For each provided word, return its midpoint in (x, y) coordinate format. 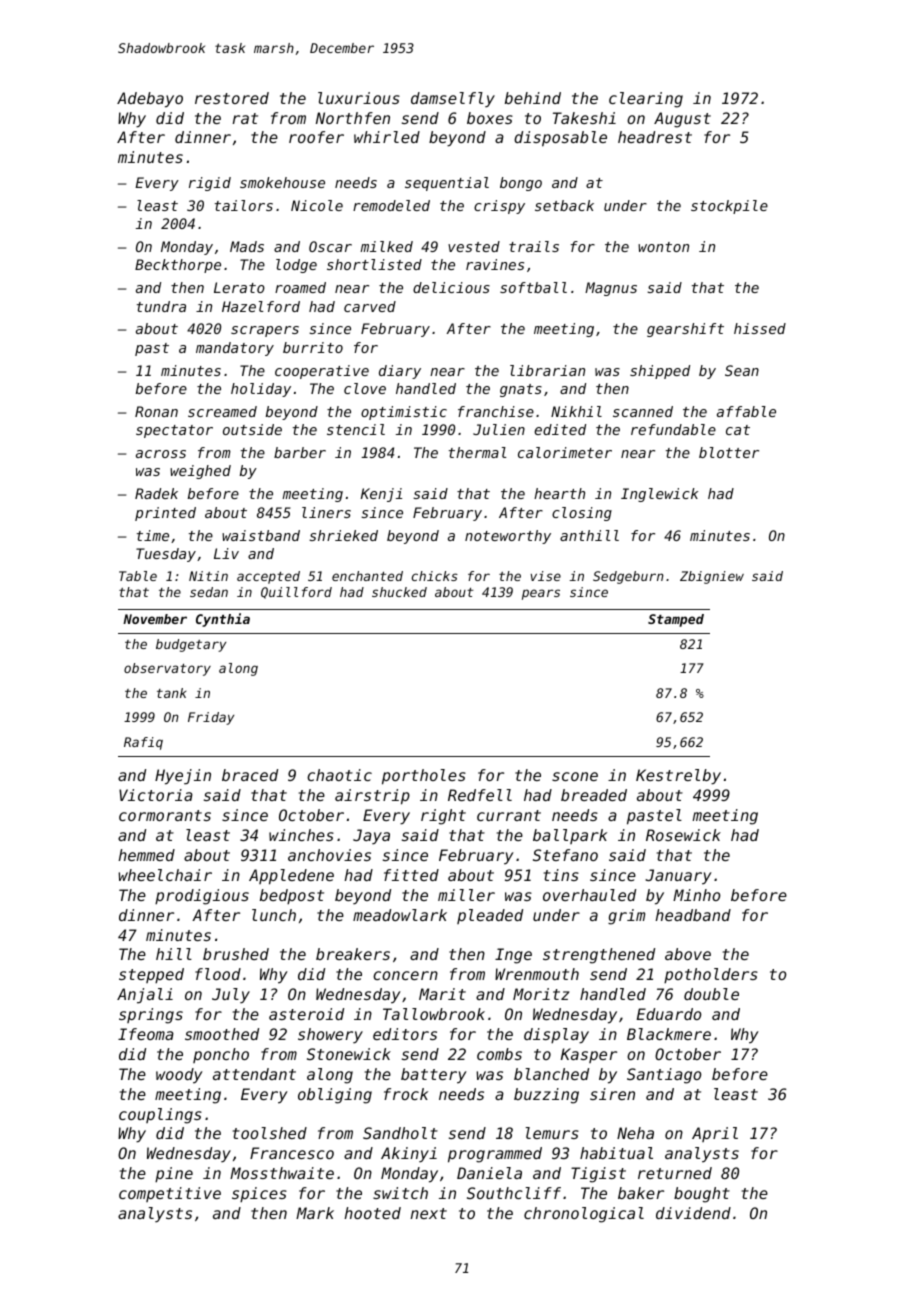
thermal (477, 452)
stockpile (729, 207)
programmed (495, 1155)
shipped (660, 372)
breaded (594, 795)
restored (232, 98)
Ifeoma (146, 1034)
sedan (209, 592)
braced (250, 775)
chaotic (339, 775)
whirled (387, 137)
